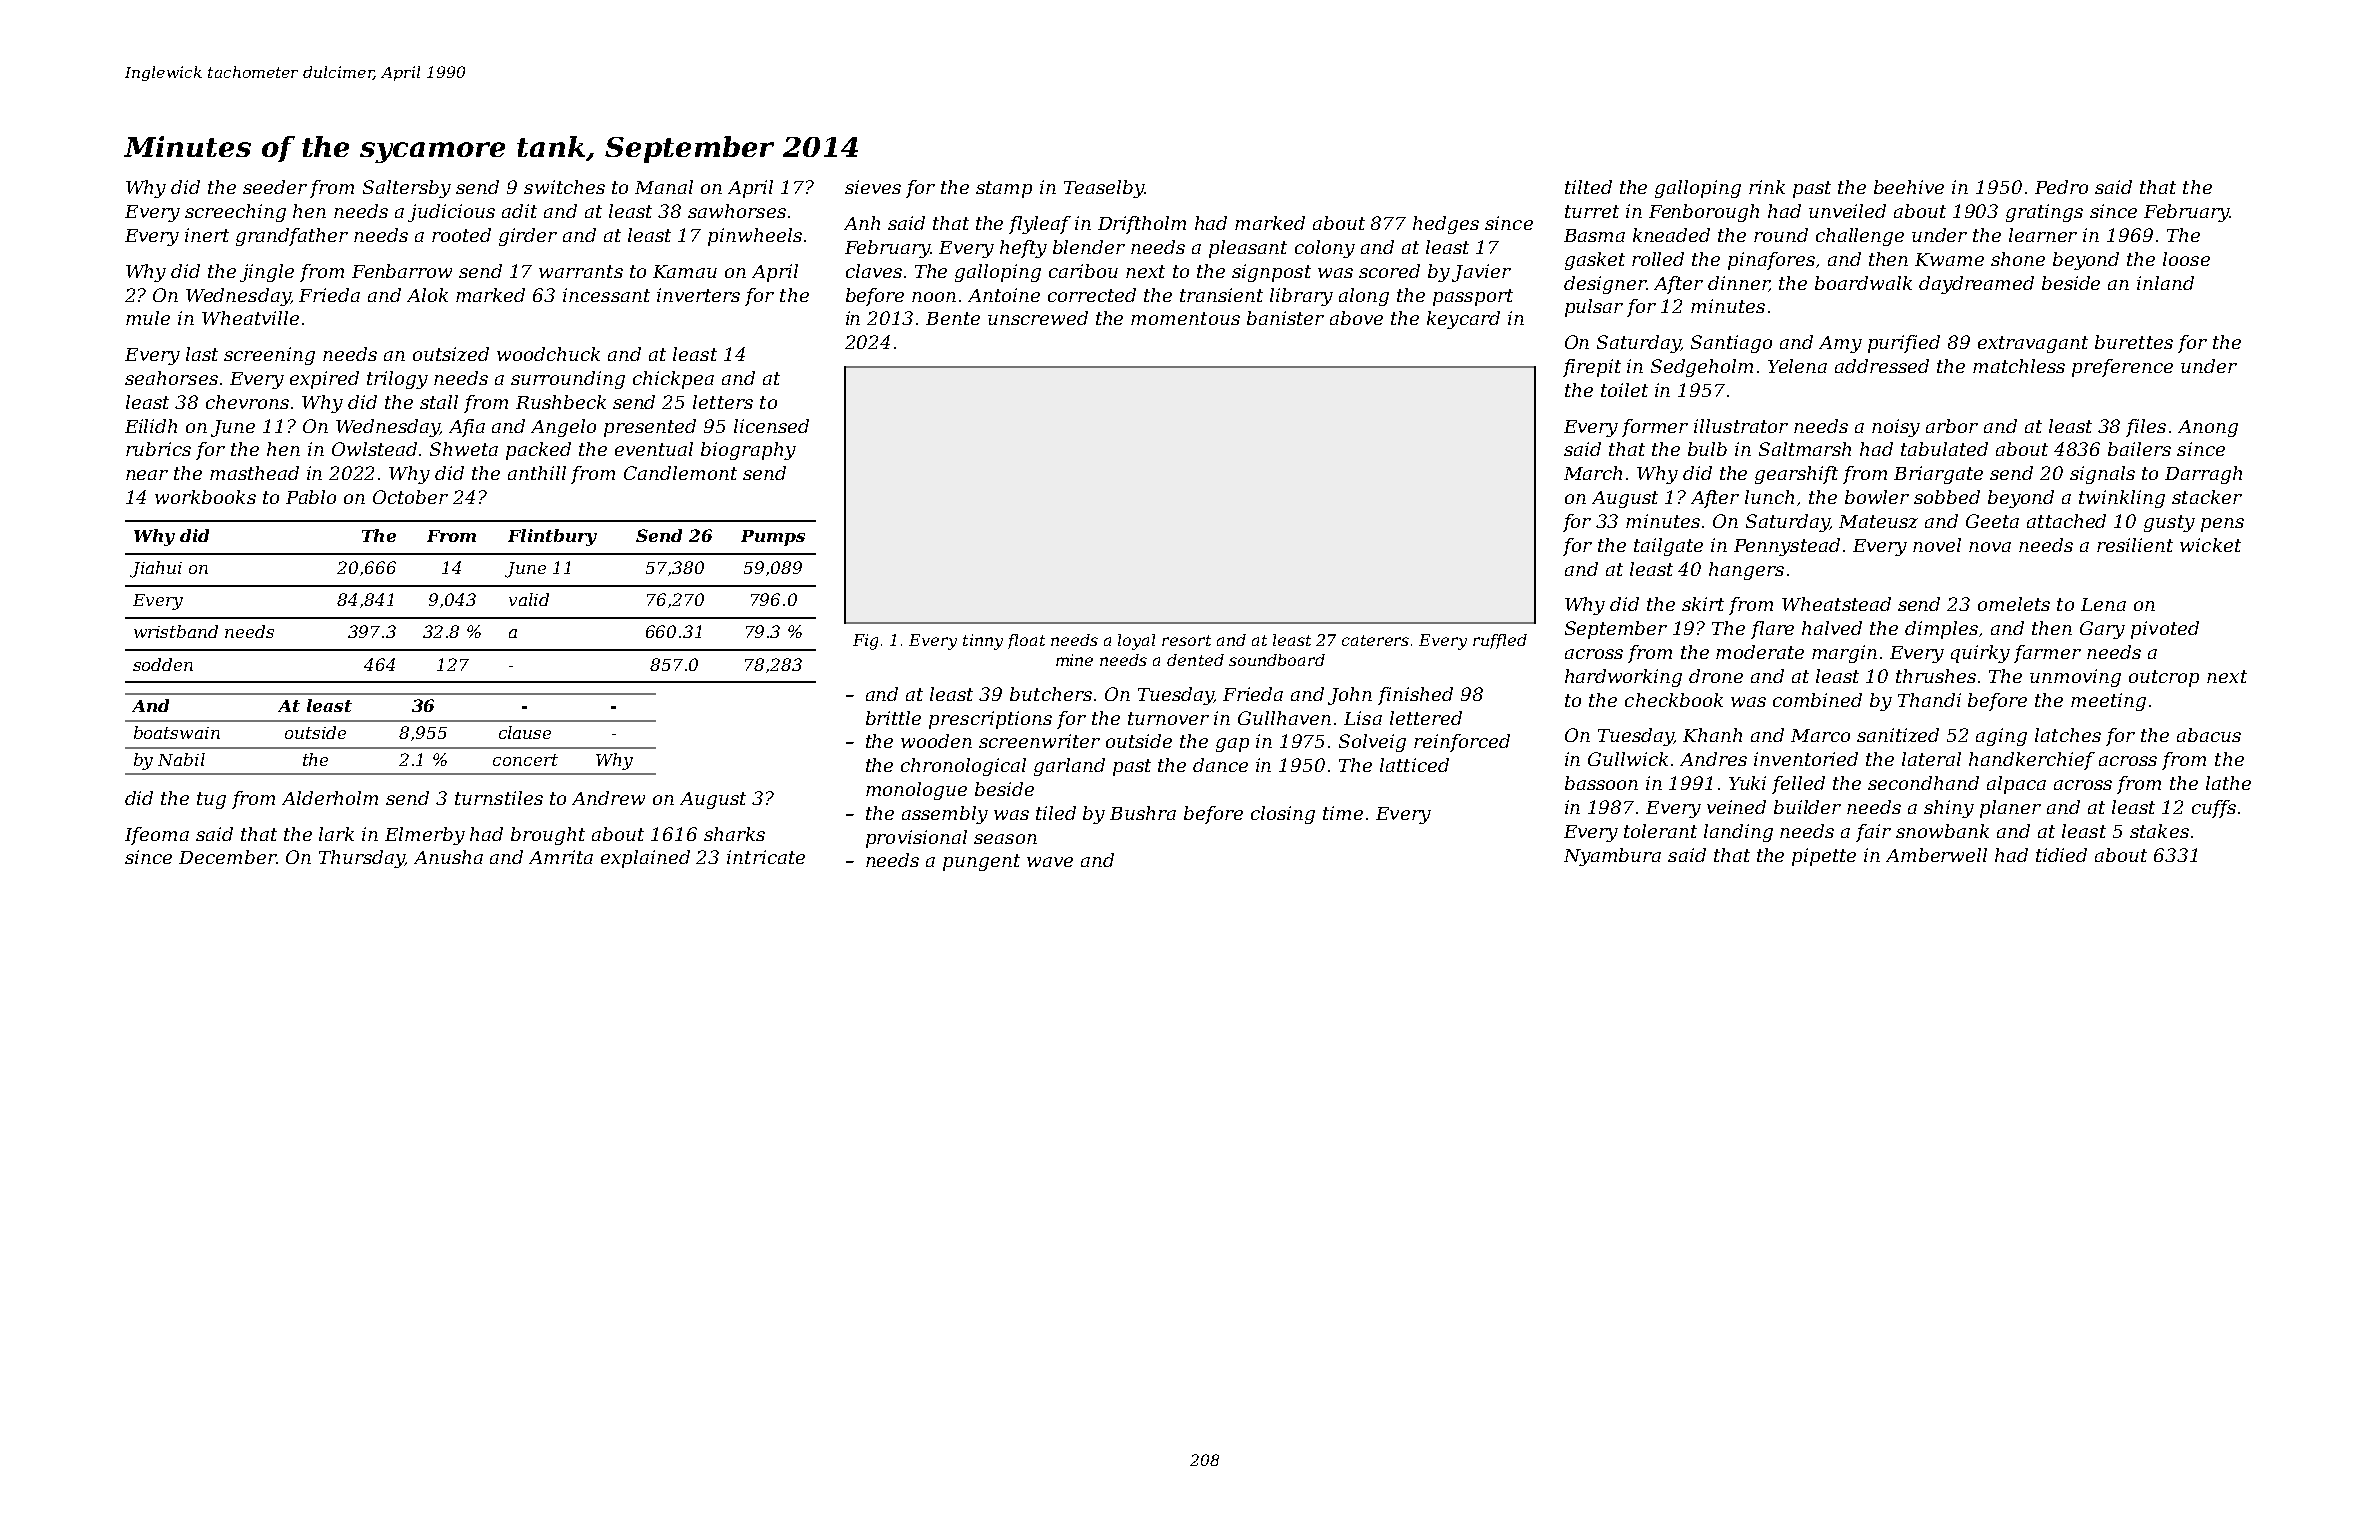 The width and height of the page is (2380, 1540). What do you see at coordinates (235, 213) in the page?
I see `screeching` at bounding box center [235, 213].
